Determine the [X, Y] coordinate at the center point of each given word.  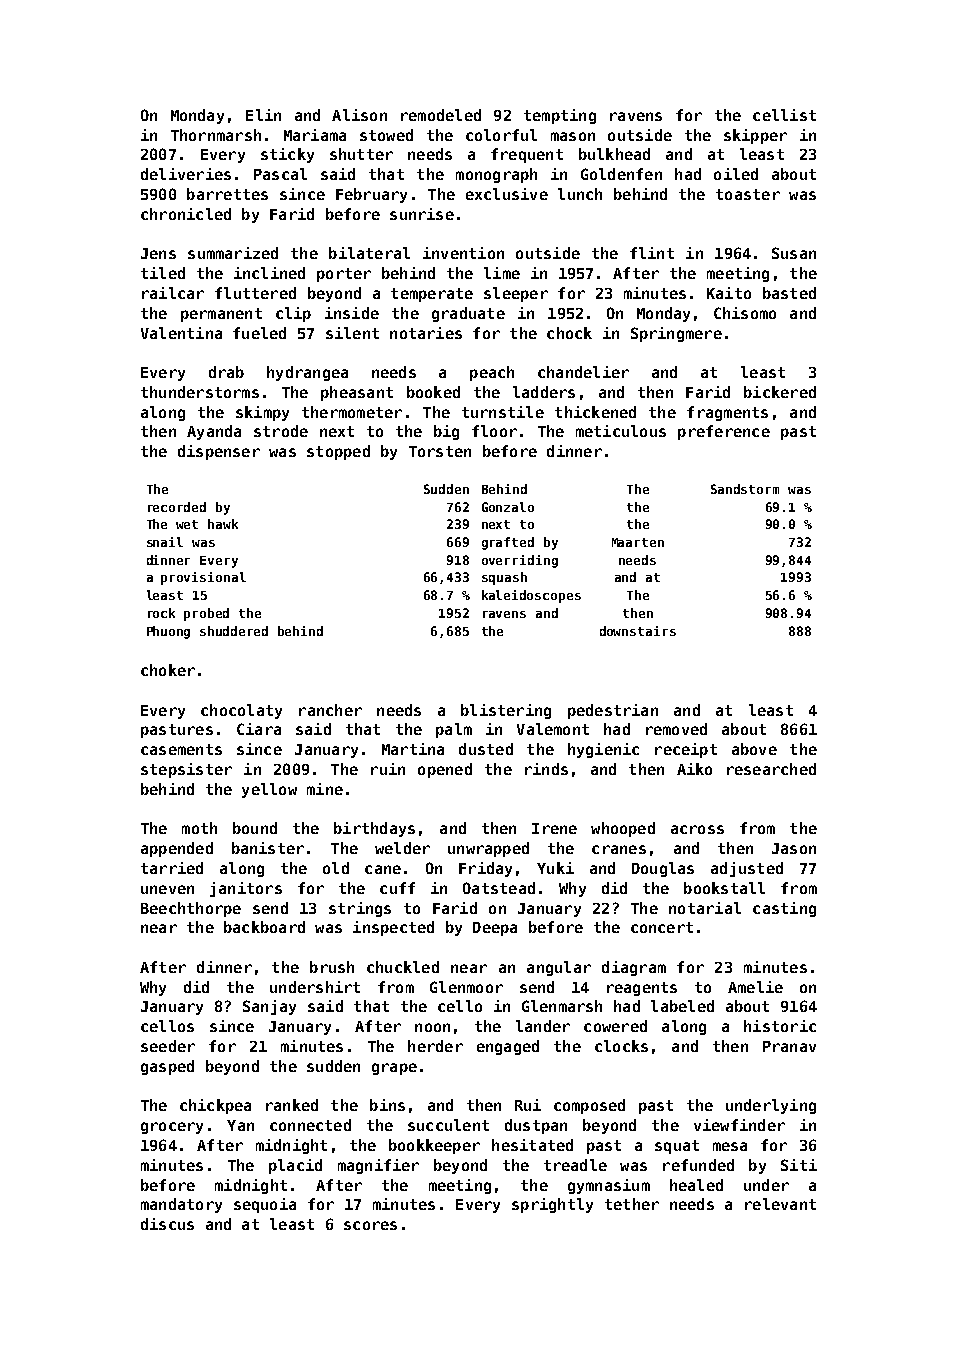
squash [504, 578]
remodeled [441, 115]
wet [187, 524]
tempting [560, 116]
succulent [448, 1125]
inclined [269, 273]
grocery [172, 1128]
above [754, 749]
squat [677, 1147]
